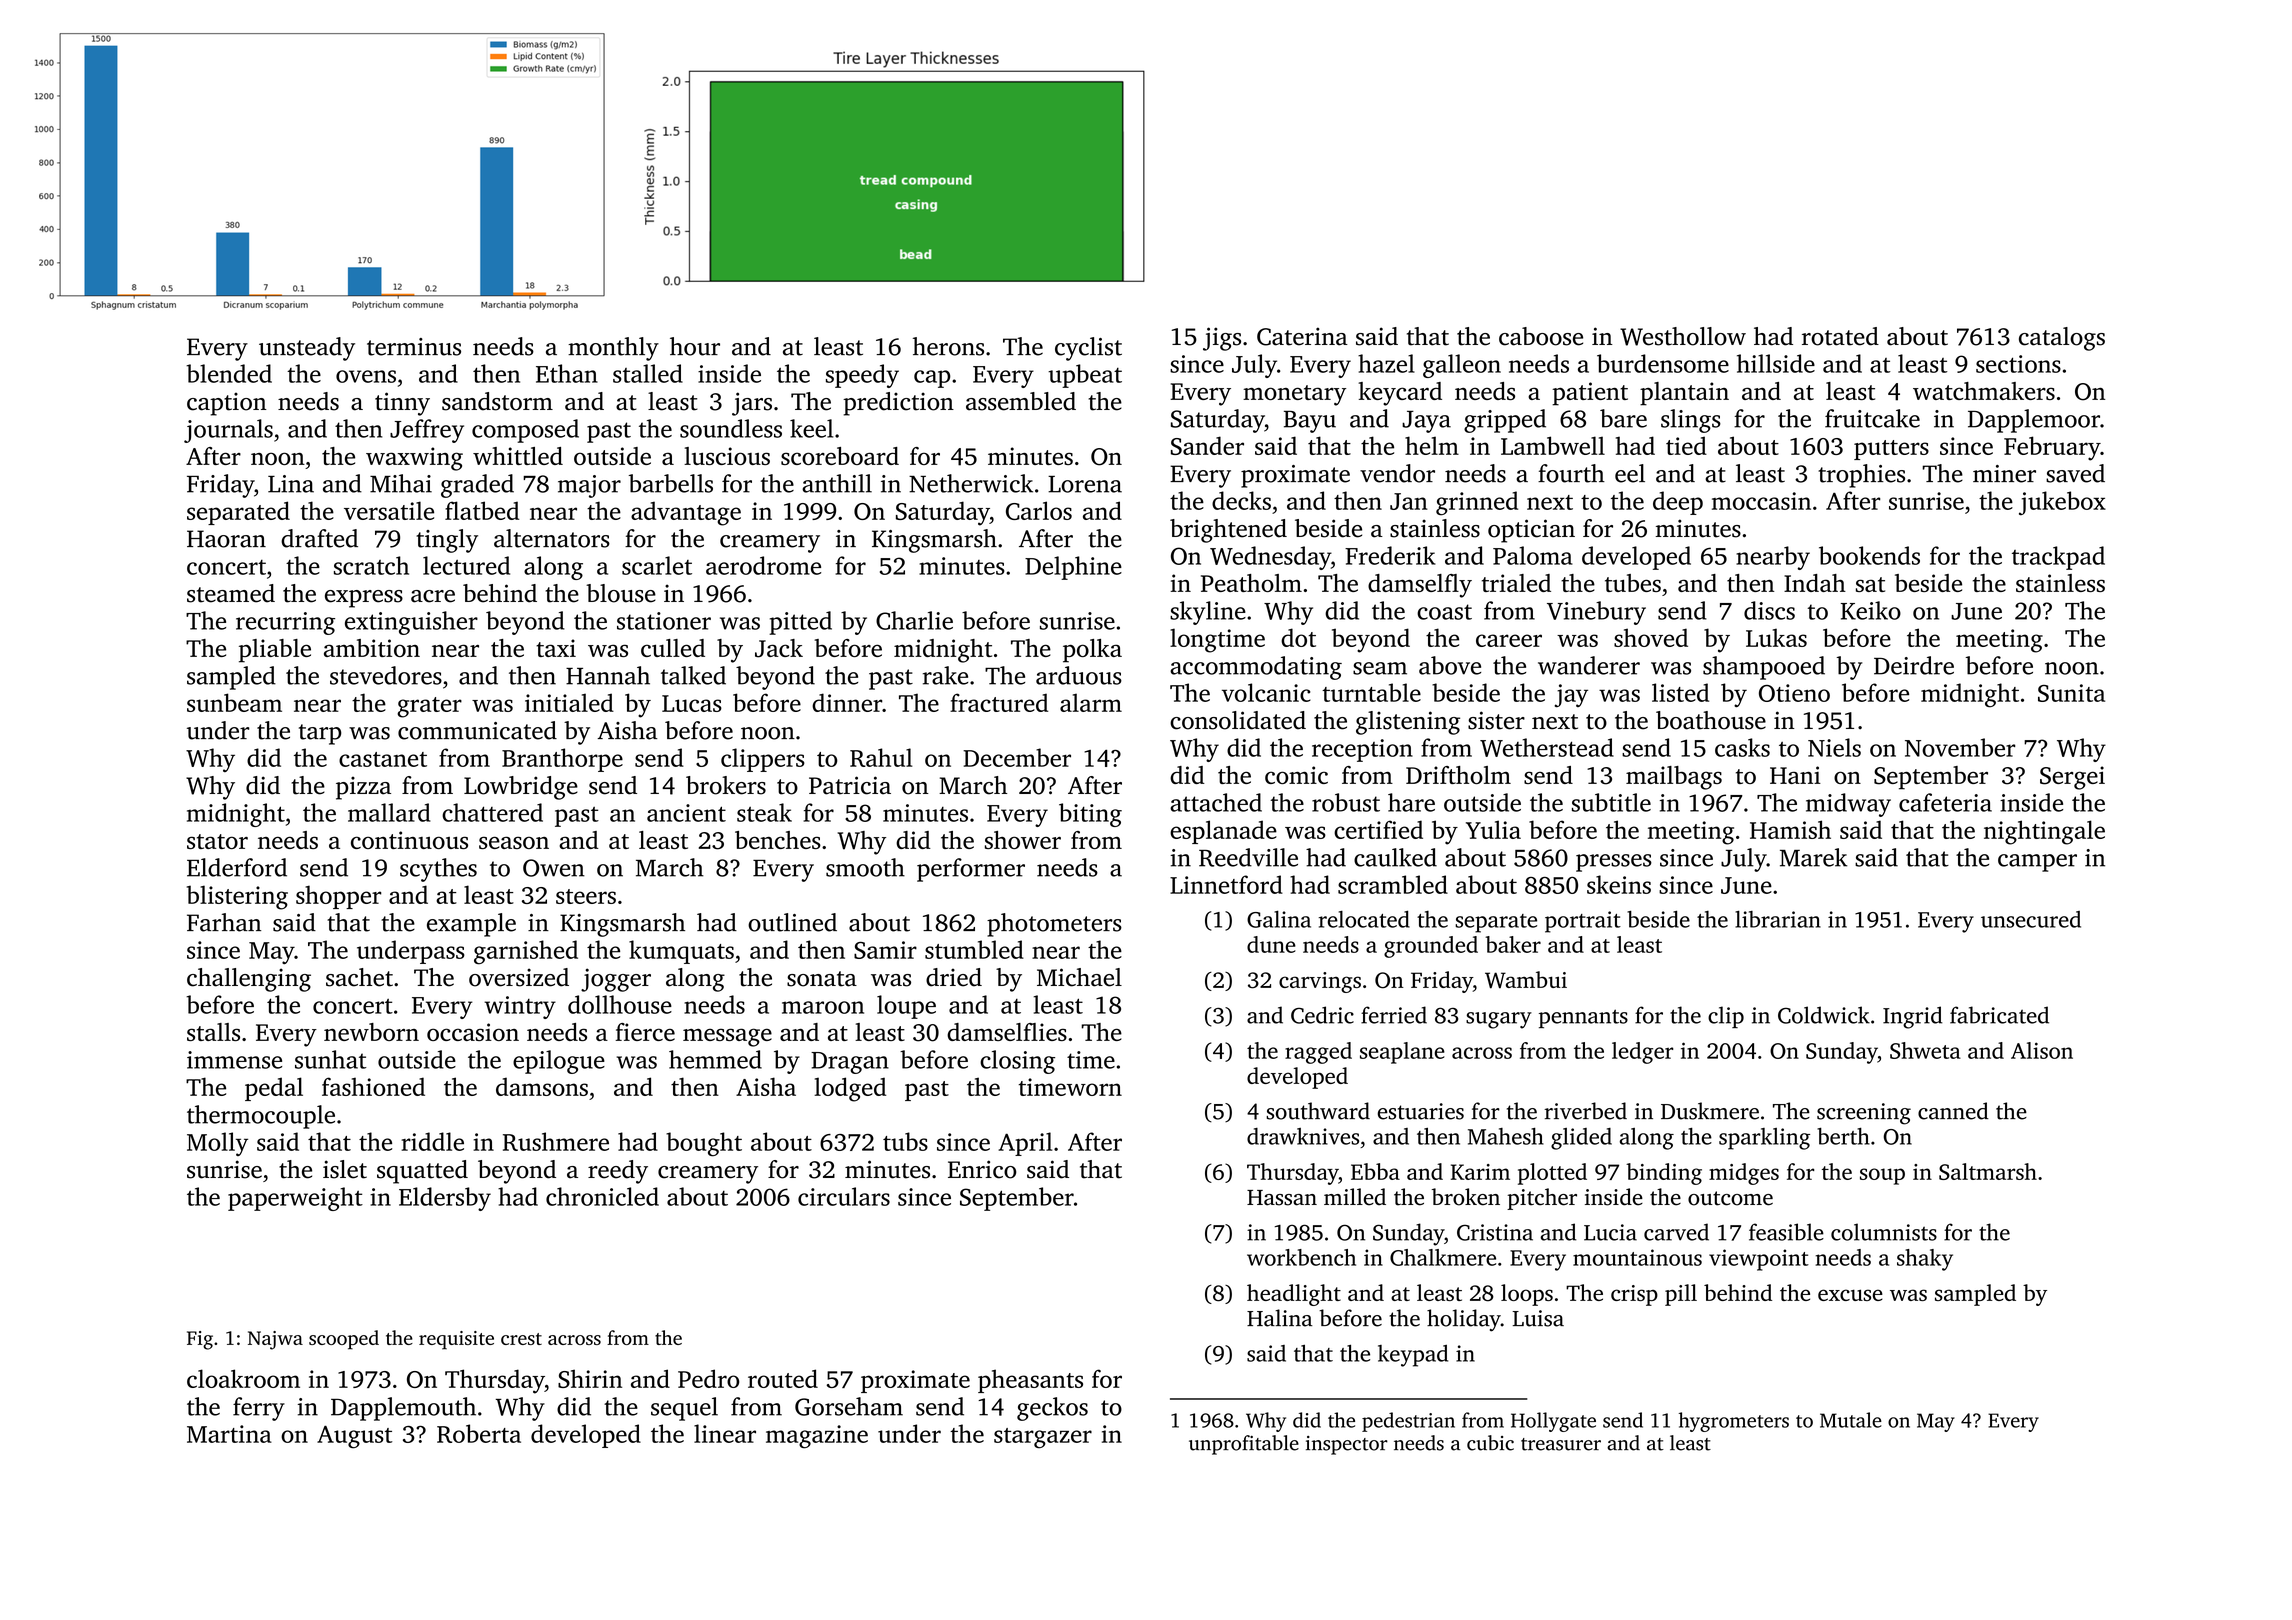 The height and width of the image is (1620, 2292). I want to click on Westhollow, so click(1683, 336).
